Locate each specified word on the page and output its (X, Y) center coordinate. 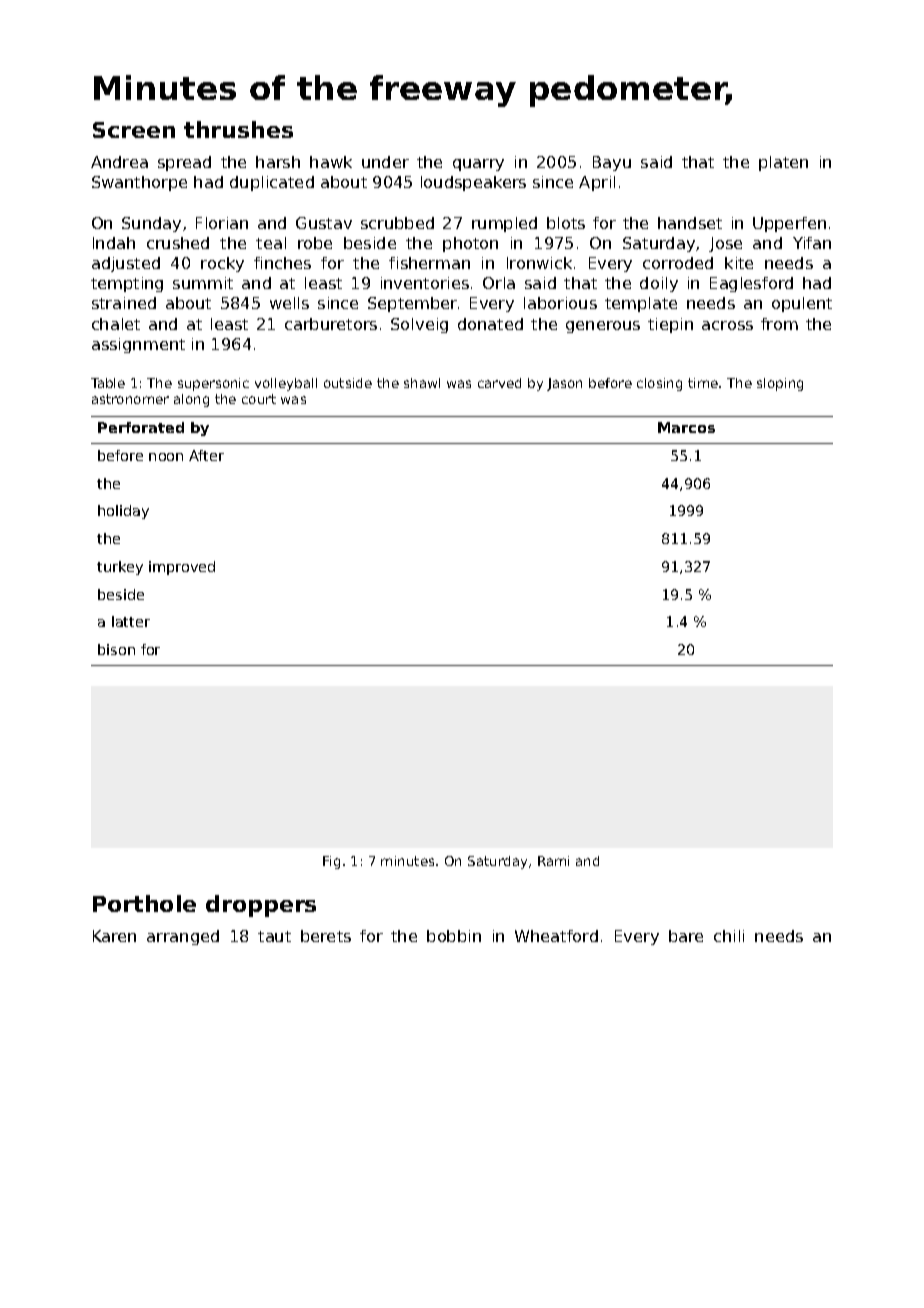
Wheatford (556, 936)
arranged (183, 937)
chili (729, 936)
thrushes (238, 129)
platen (783, 163)
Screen (134, 130)
